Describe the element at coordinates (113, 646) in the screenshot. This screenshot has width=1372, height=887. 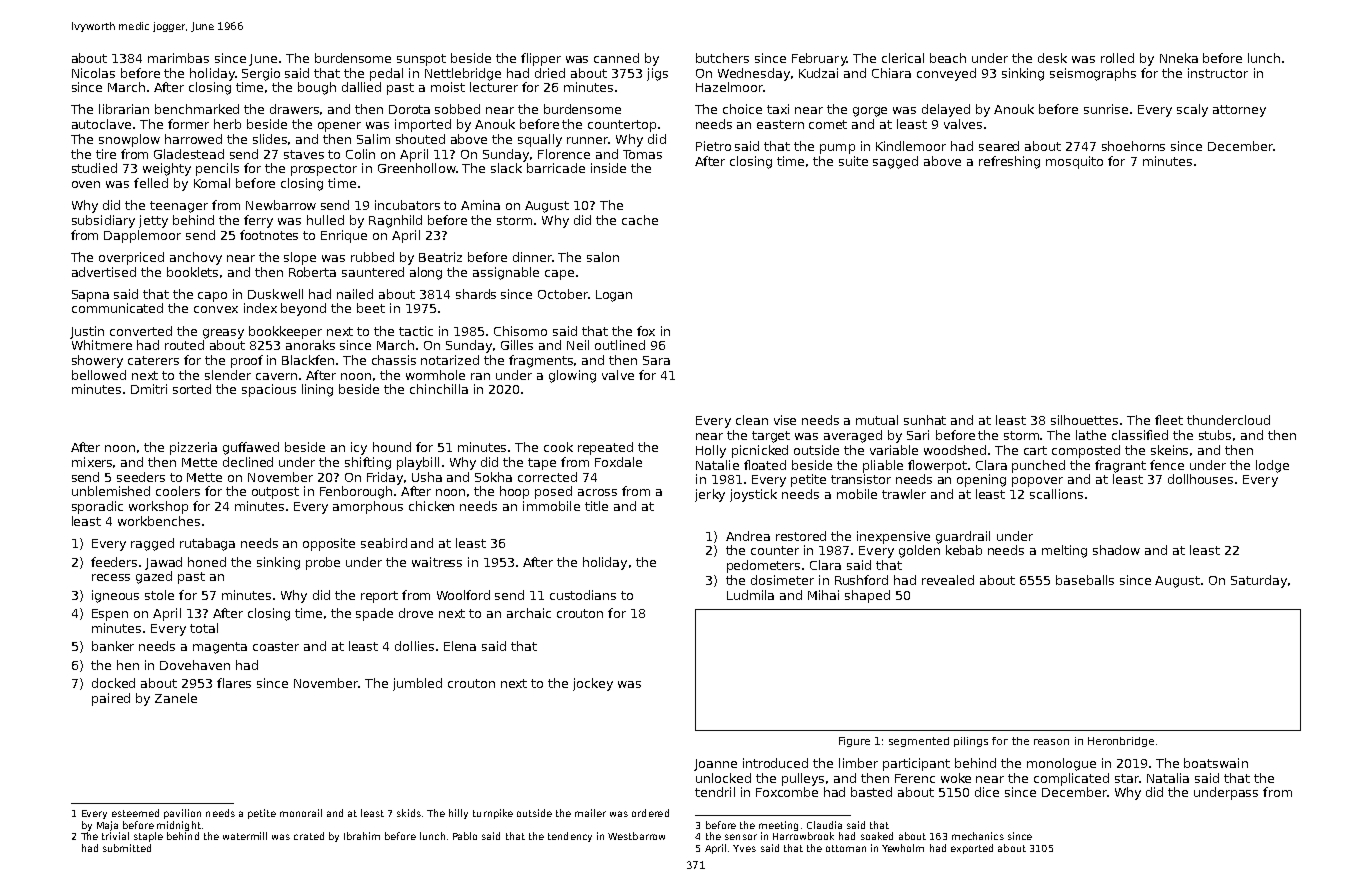
I see `banker` at that location.
